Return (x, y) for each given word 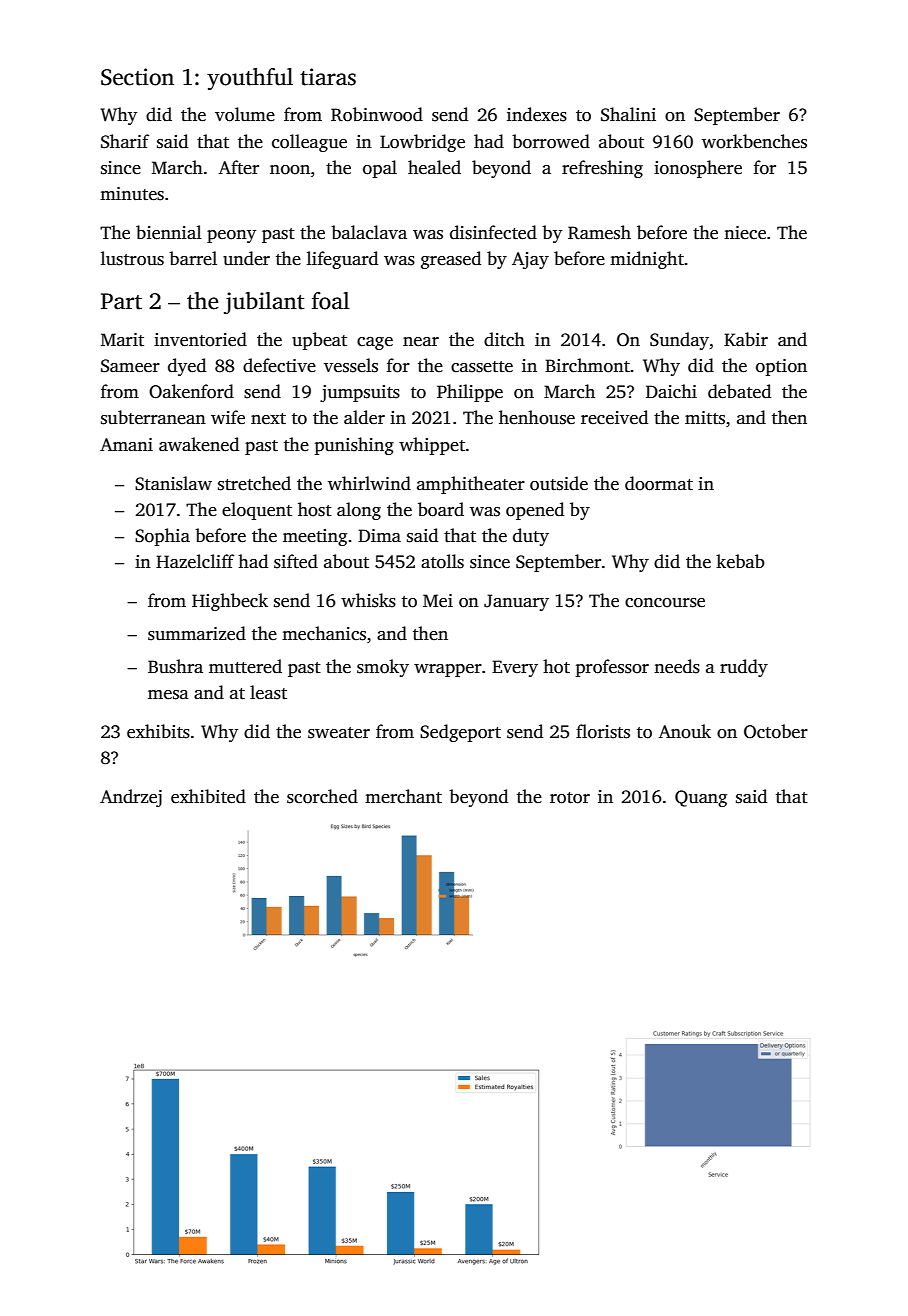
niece (745, 233)
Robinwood (377, 114)
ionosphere (698, 169)
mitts (705, 418)
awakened (199, 444)
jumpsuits (360, 393)
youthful (250, 79)
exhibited (208, 796)
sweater (339, 733)
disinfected (493, 232)
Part (121, 301)
